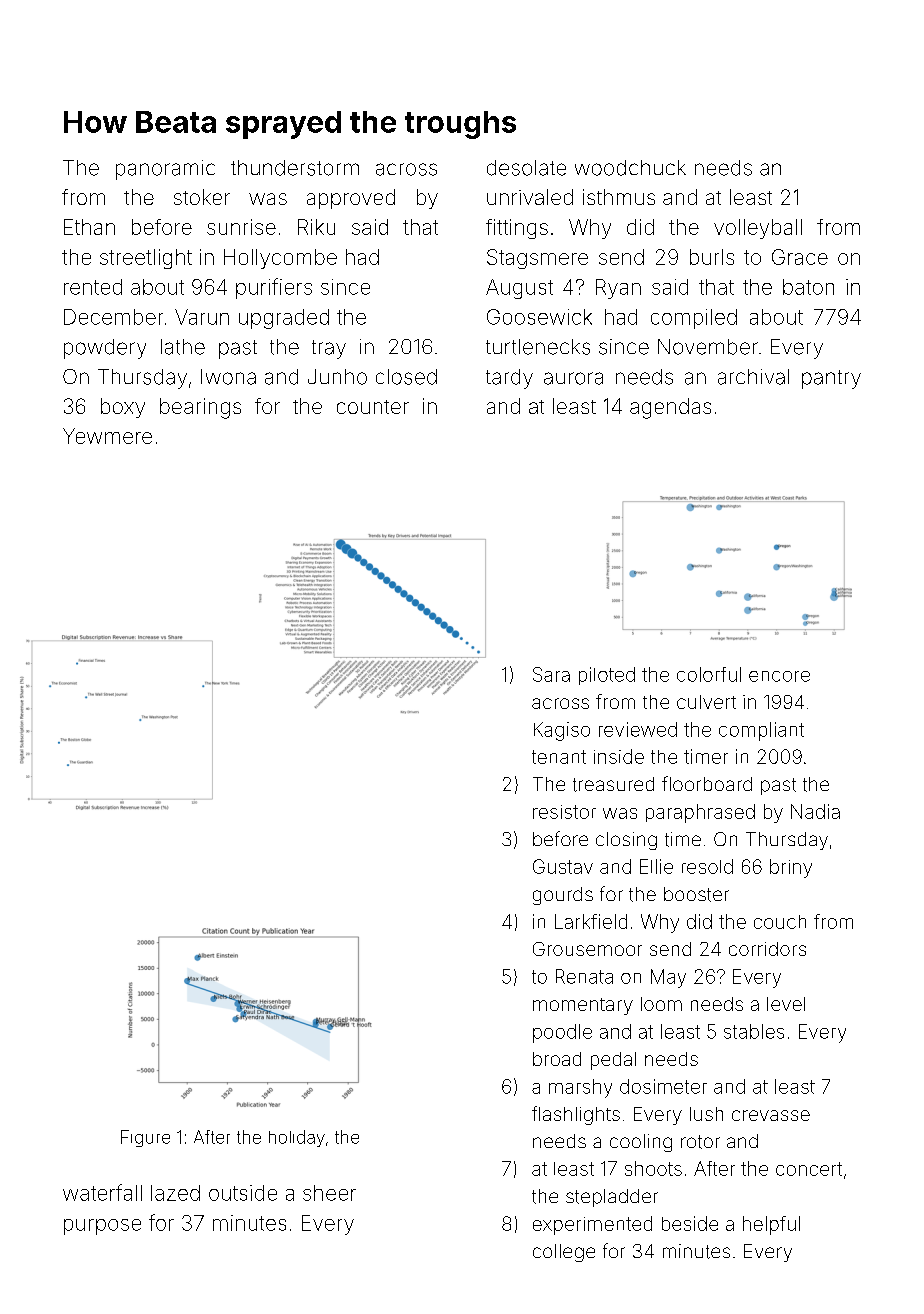  I want to click on encore, so click(779, 676).
